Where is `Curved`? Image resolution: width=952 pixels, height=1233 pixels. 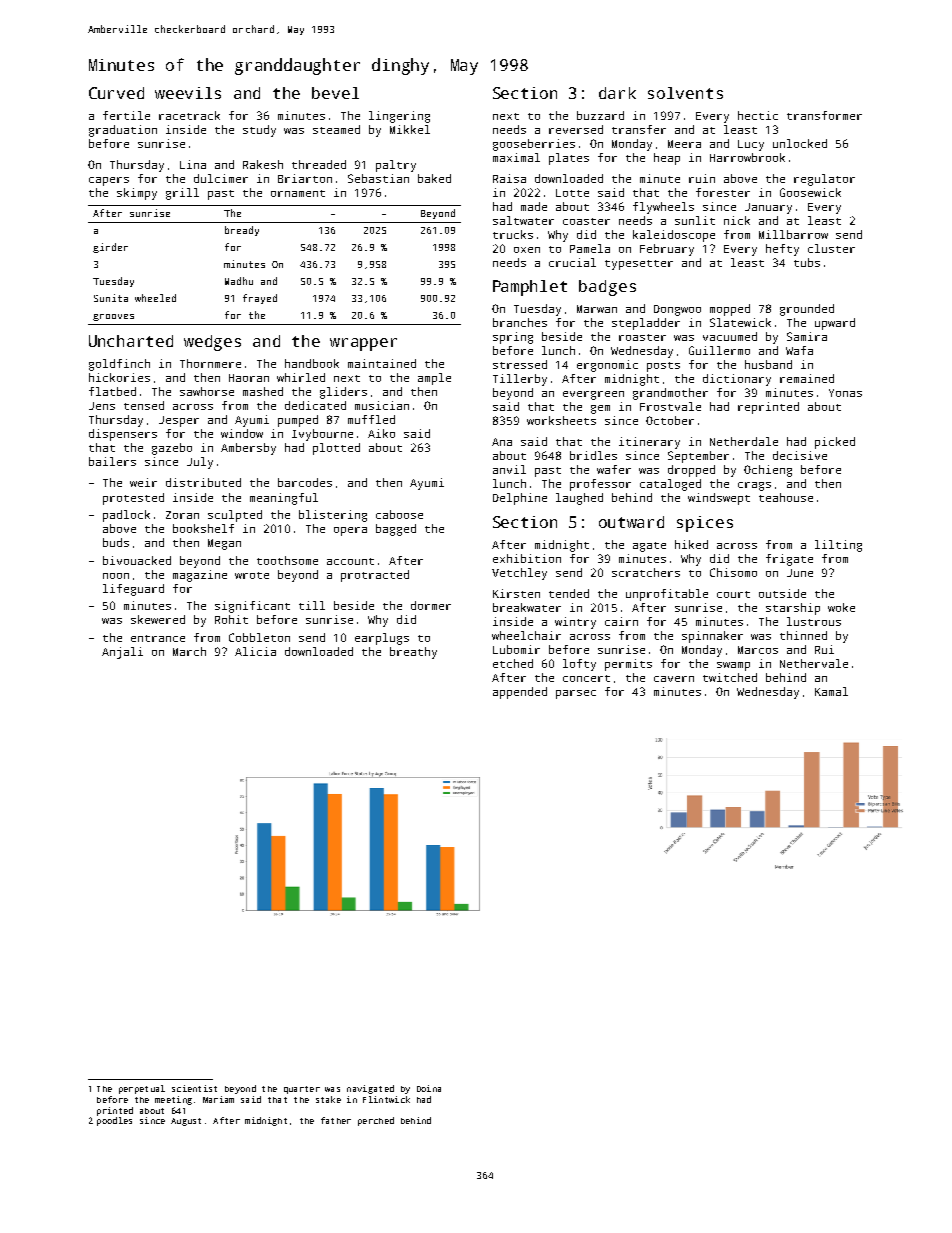
Curved is located at coordinates (116, 93).
